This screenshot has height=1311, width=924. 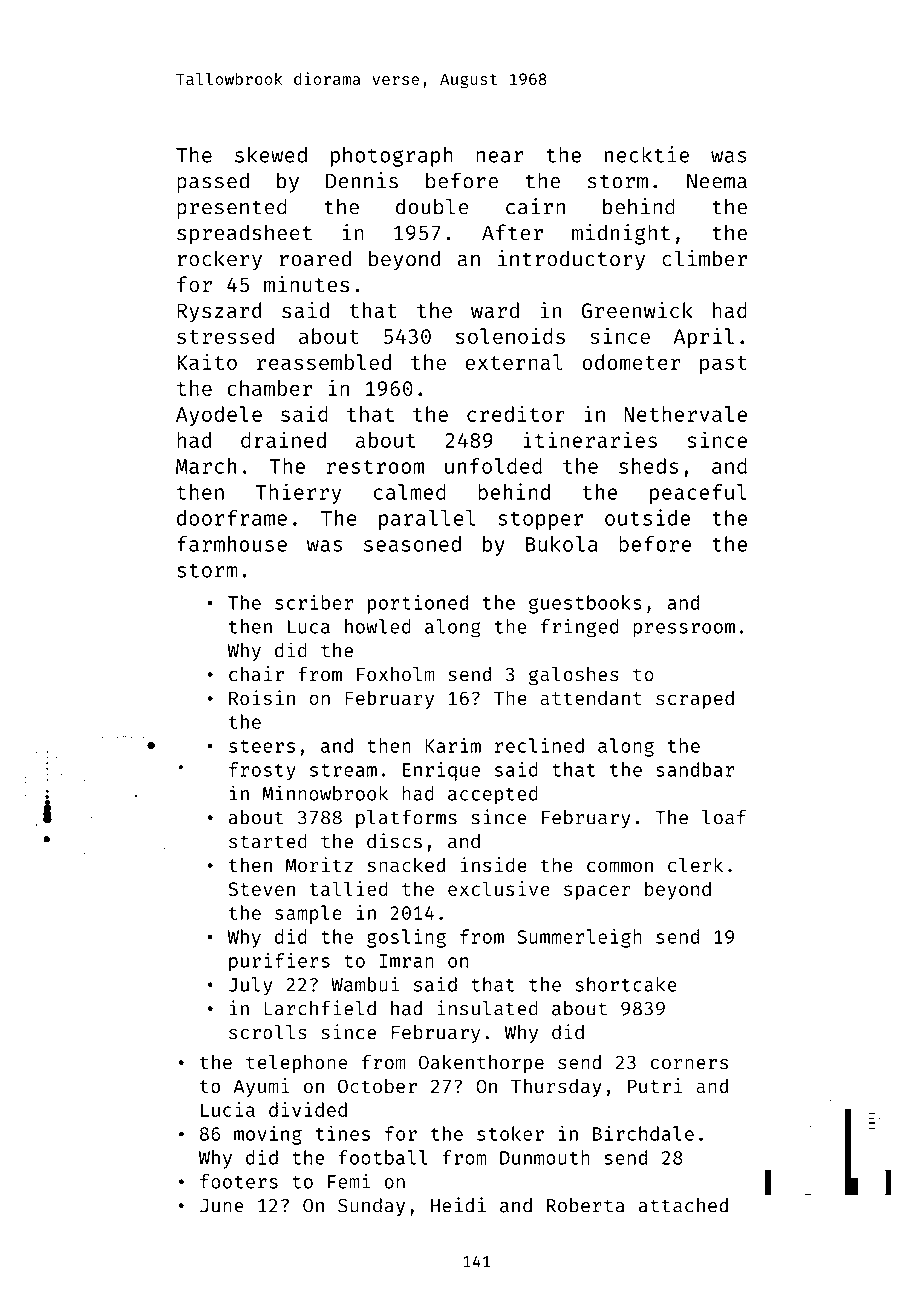 I want to click on Femi, so click(x=349, y=1181).
